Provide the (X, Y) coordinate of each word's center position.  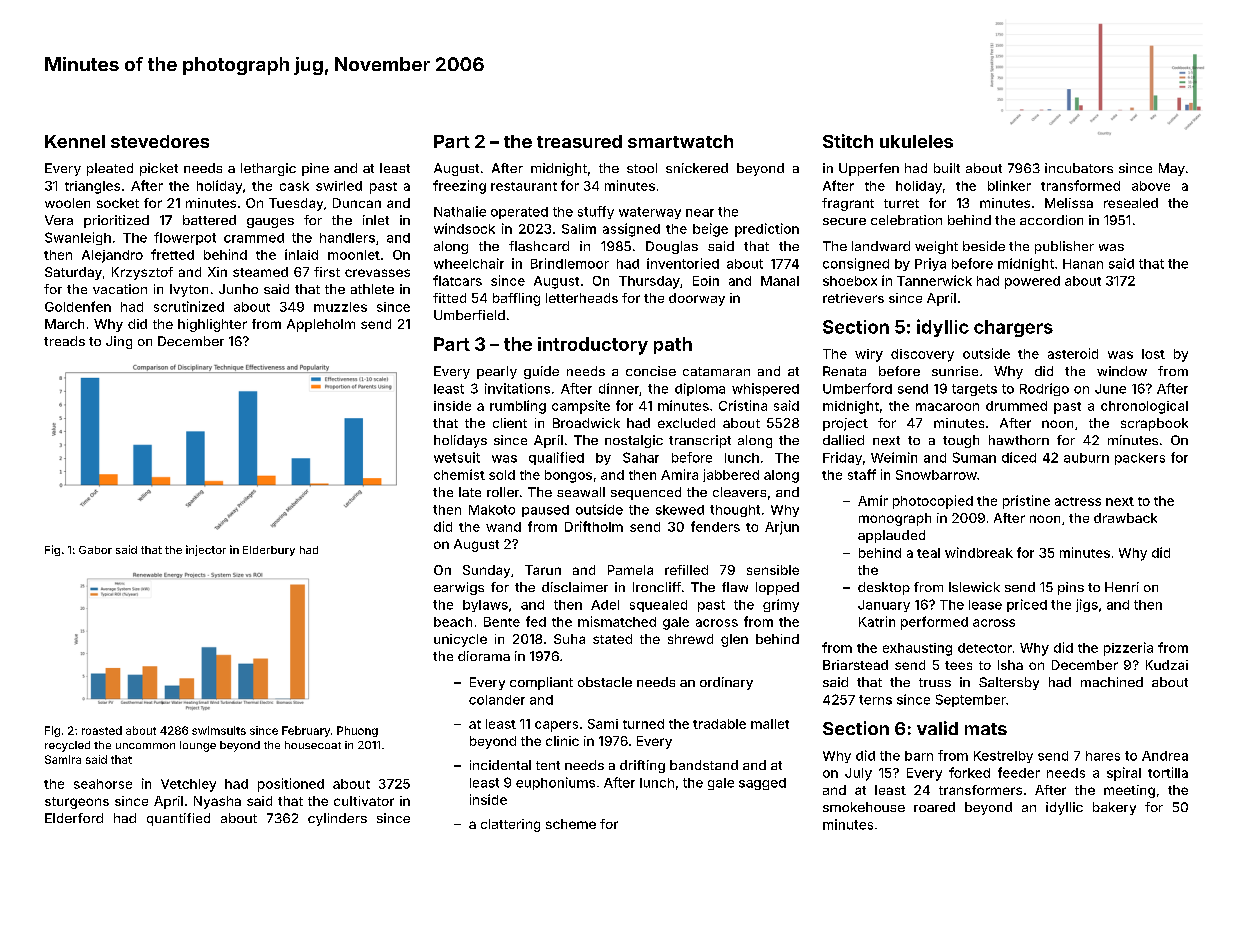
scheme (571, 824)
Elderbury (269, 551)
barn (919, 756)
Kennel (75, 141)
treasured (579, 141)
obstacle (605, 682)
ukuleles (916, 141)
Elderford (74, 818)
